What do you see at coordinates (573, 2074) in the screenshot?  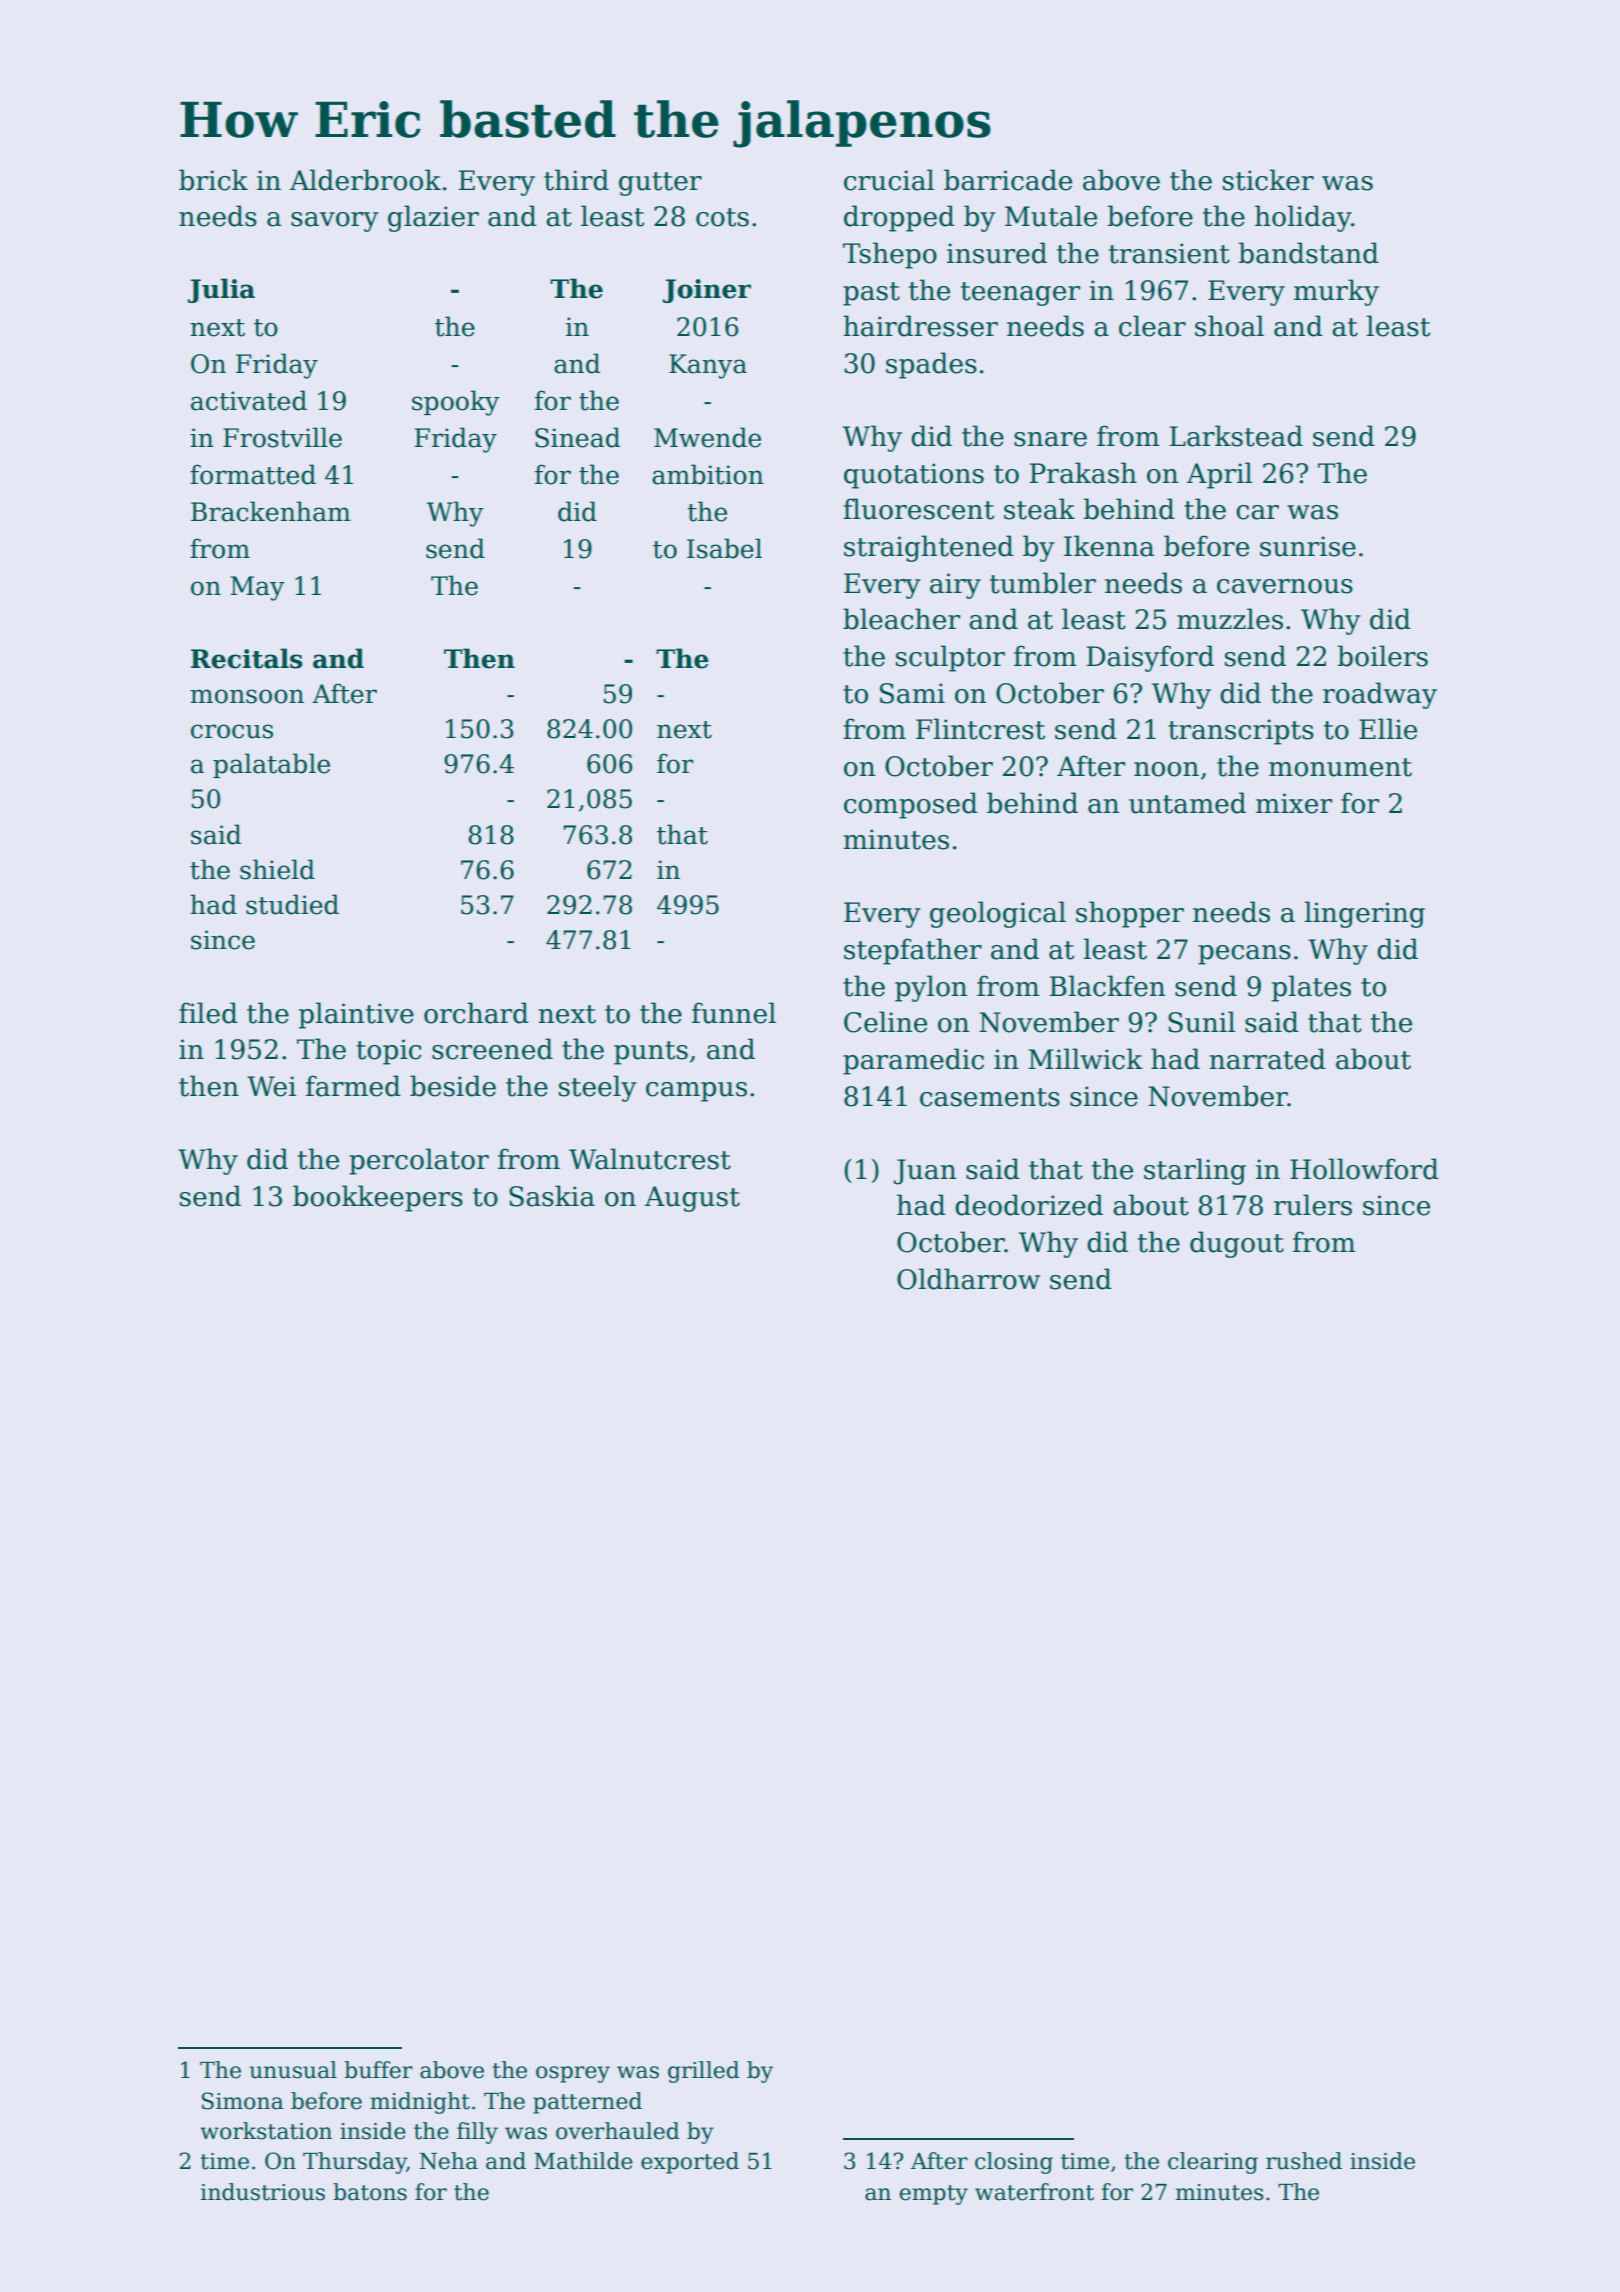 I see `osprey` at bounding box center [573, 2074].
